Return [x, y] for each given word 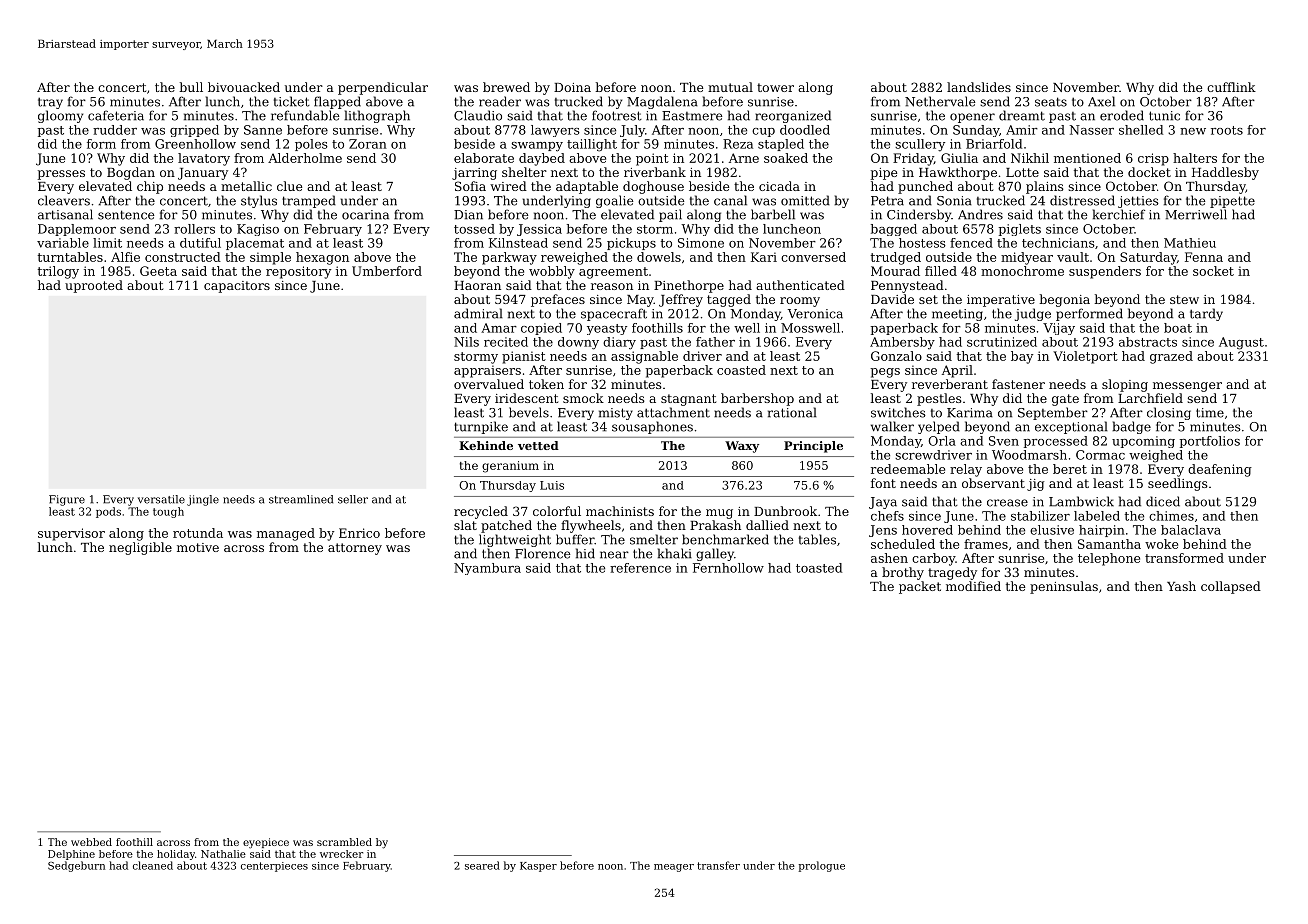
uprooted [94, 286]
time [1210, 413]
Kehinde [486, 445]
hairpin [1102, 531]
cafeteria [116, 115]
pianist [524, 357]
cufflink [1231, 87]
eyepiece [266, 843]
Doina [572, 87]
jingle [203, 500]
